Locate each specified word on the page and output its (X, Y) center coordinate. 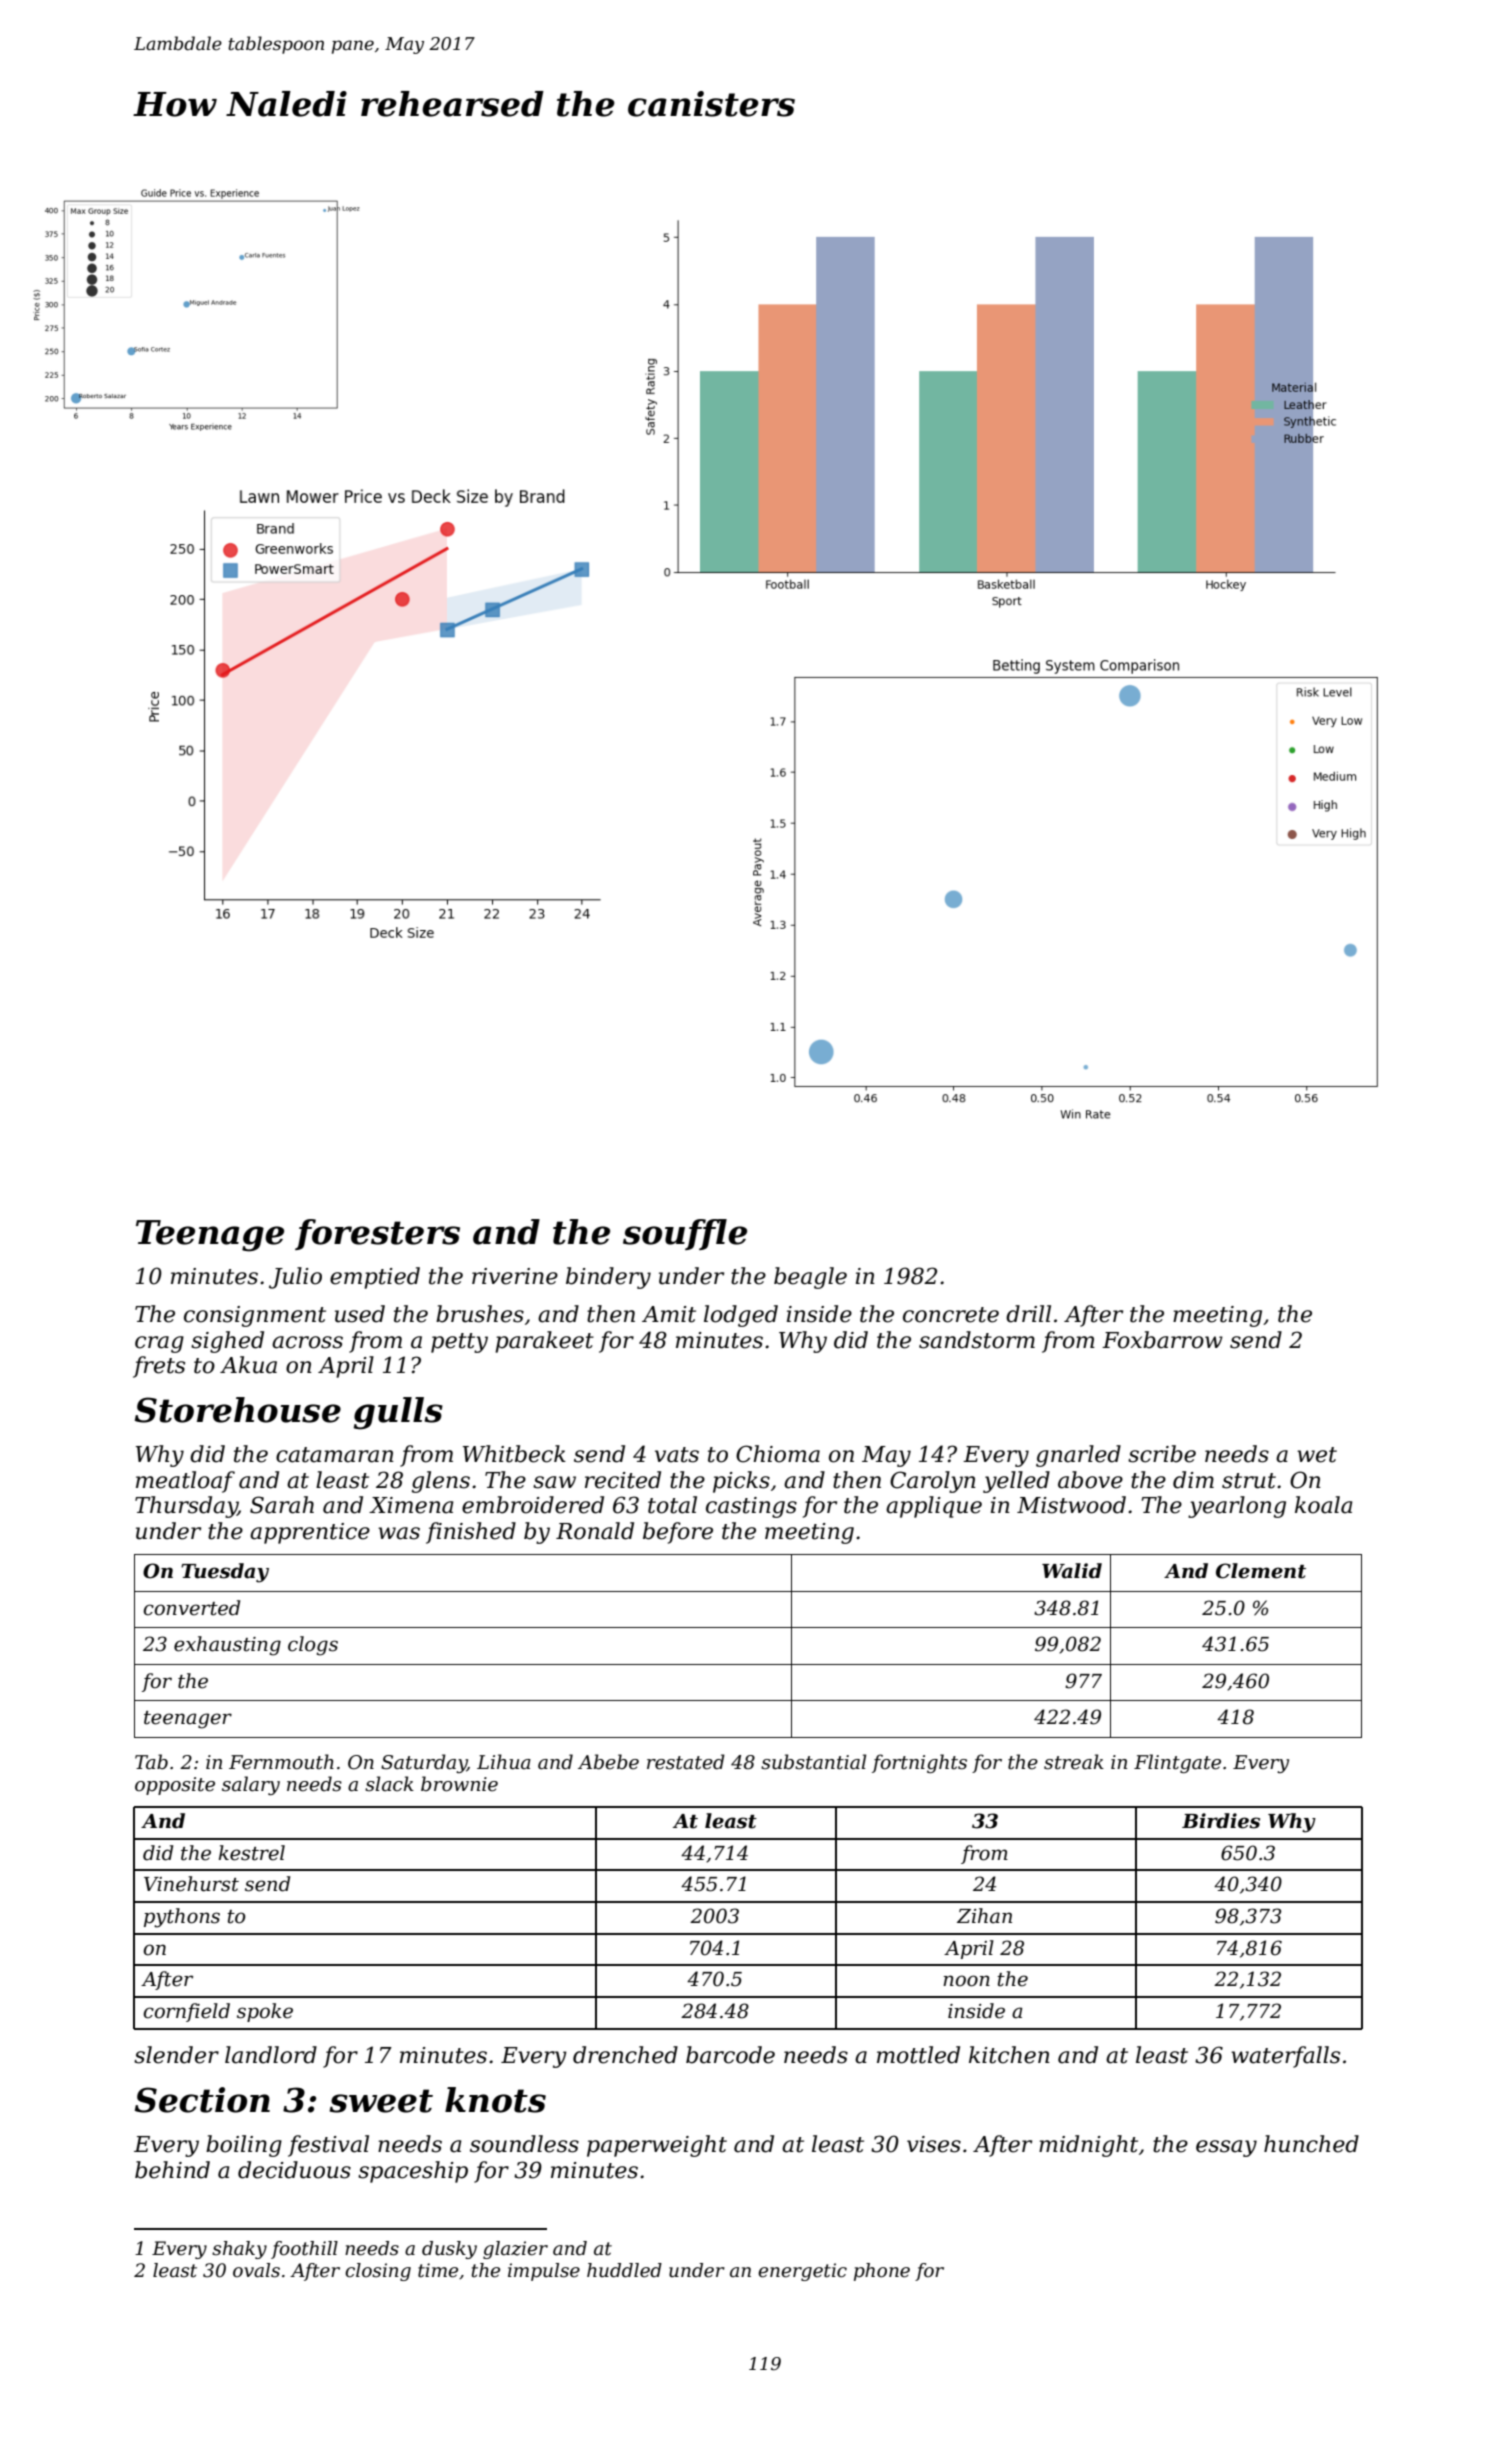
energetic (802, 2272)
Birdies (1221, 1821)
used (360, 1314)
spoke (265, 2012)
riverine (515, 1276)
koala (1323, 1505)
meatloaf (185, 1482)
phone (882, 2272)
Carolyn (933, 1482)
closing (378, 2272)
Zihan (984, 1916)
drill (1028, 1314)
